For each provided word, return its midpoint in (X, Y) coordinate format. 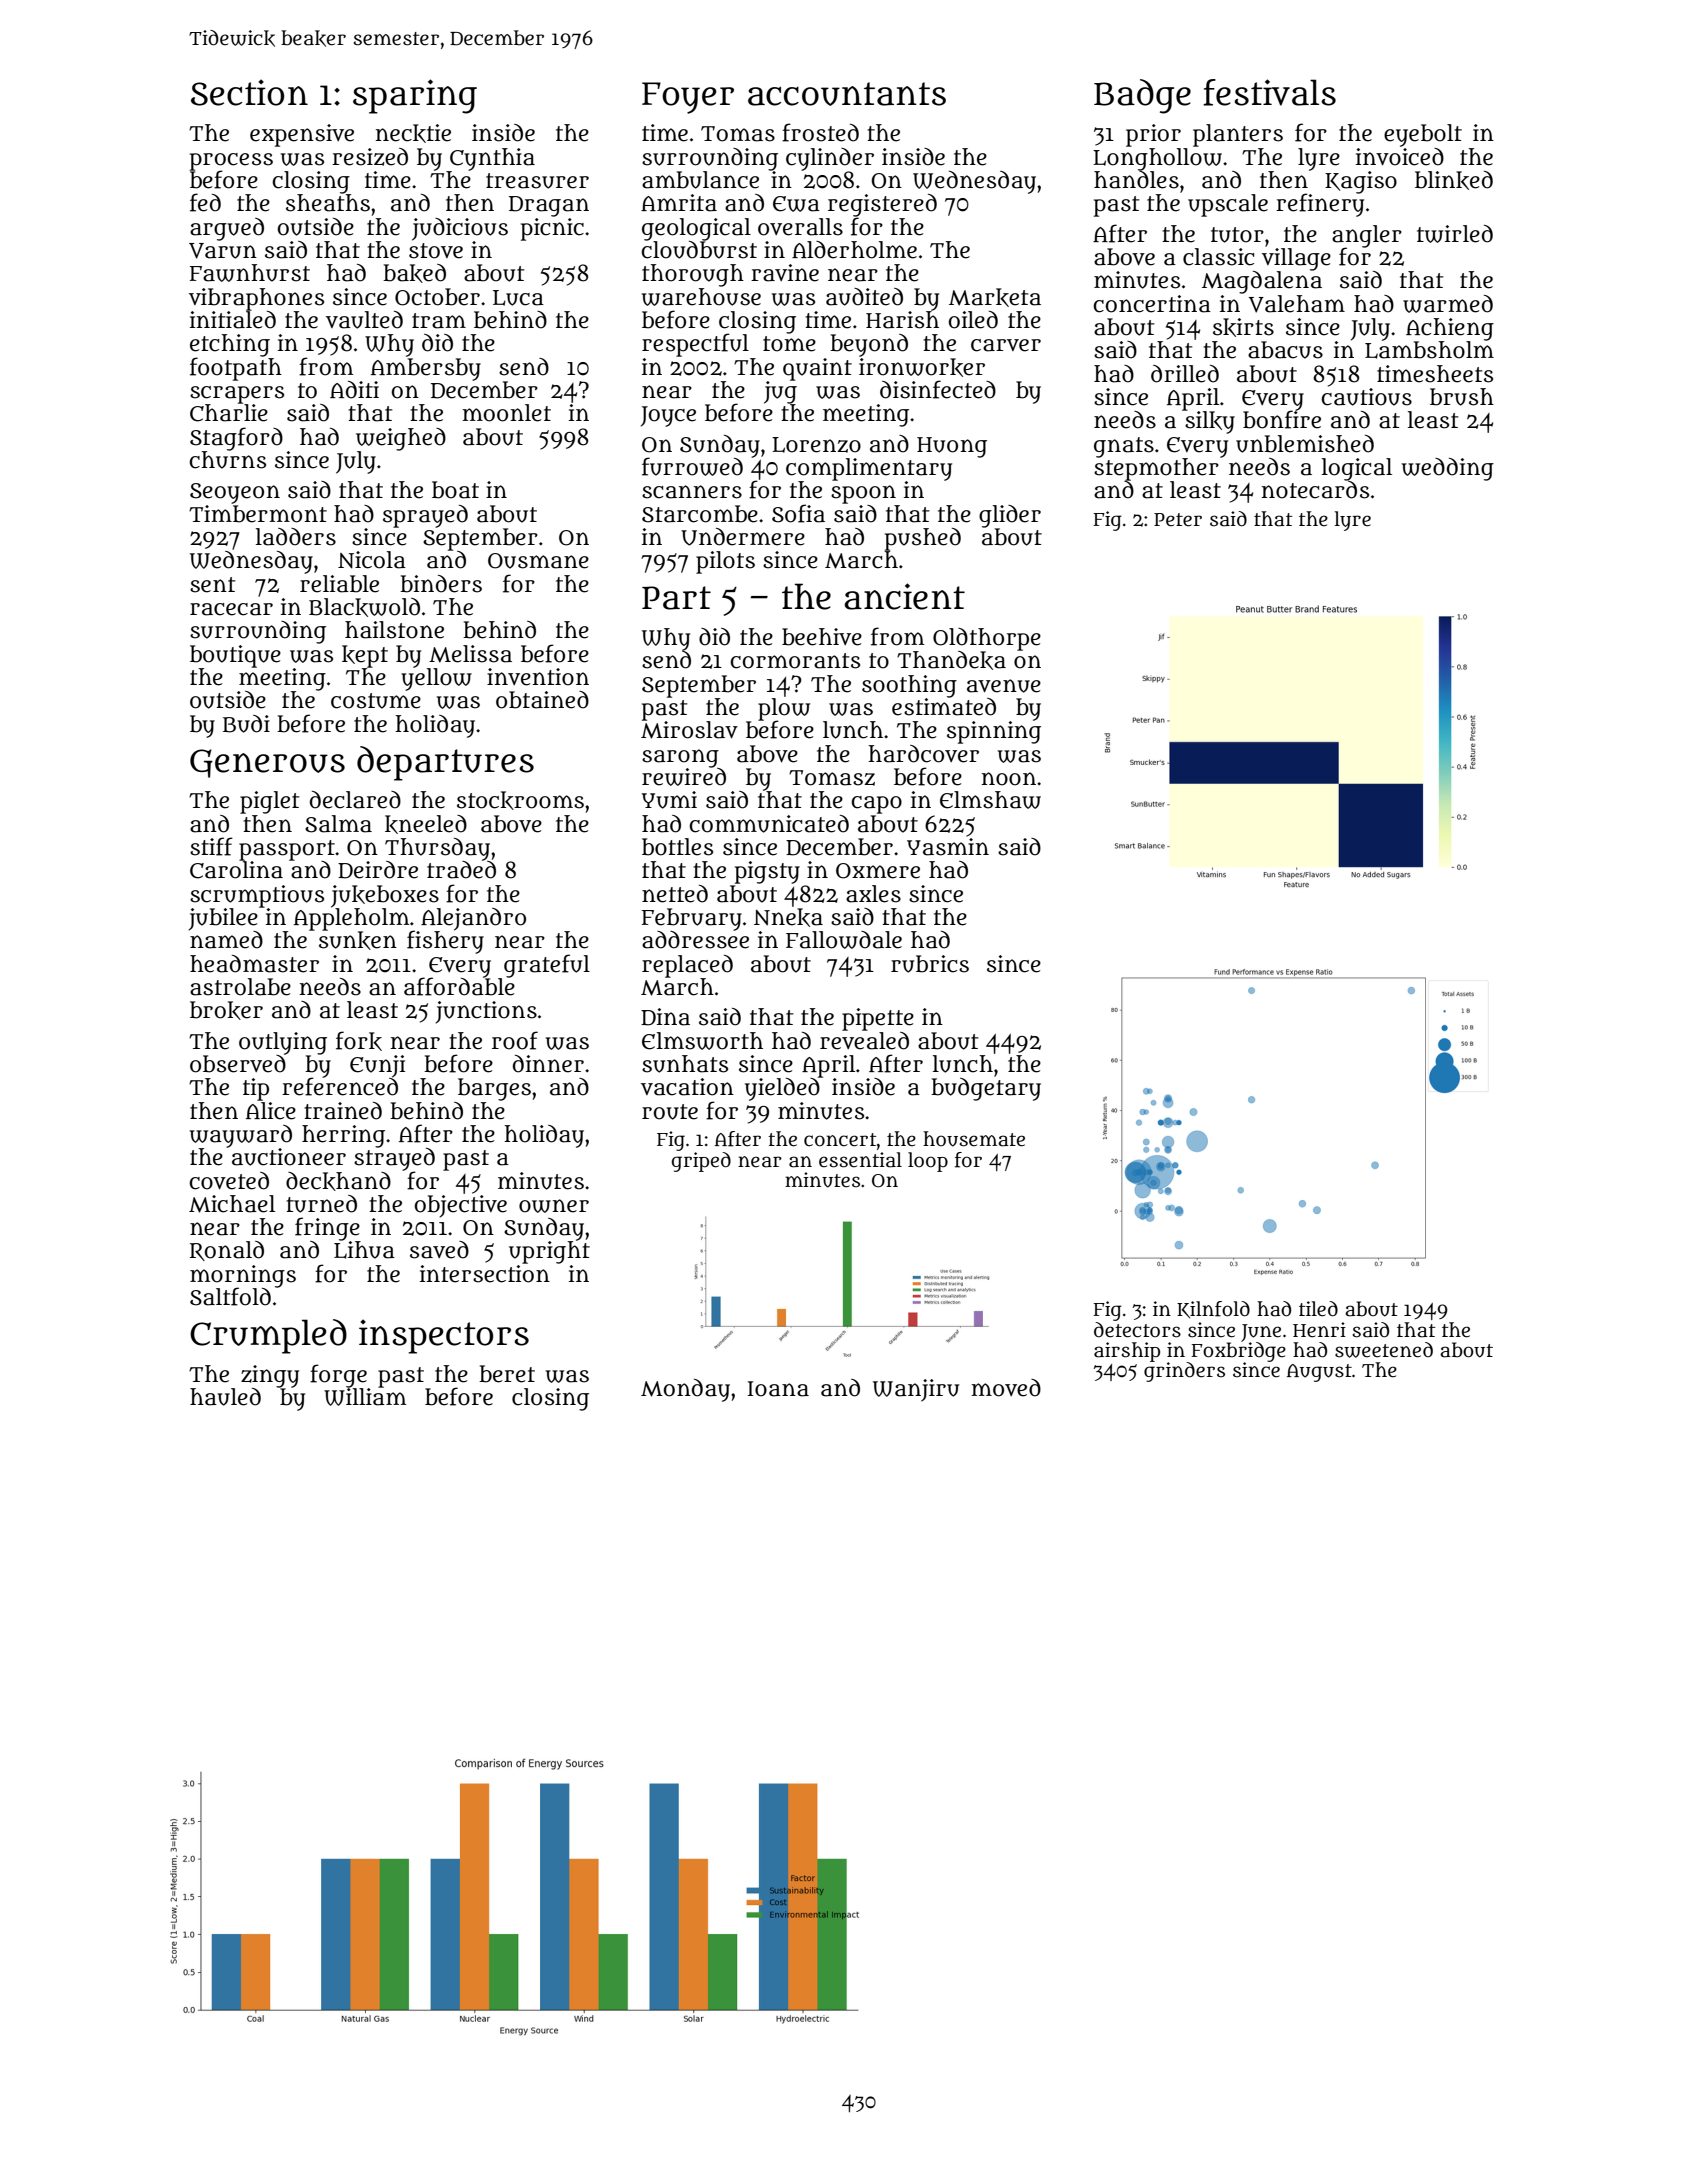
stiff (211, 846)
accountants (847, 94)
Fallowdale (844, 940)
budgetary (986, 1089)
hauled (225, 1397)
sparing (415, 96)
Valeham (1297, 304)
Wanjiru (916, 1390)
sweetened (1384, 1350)
